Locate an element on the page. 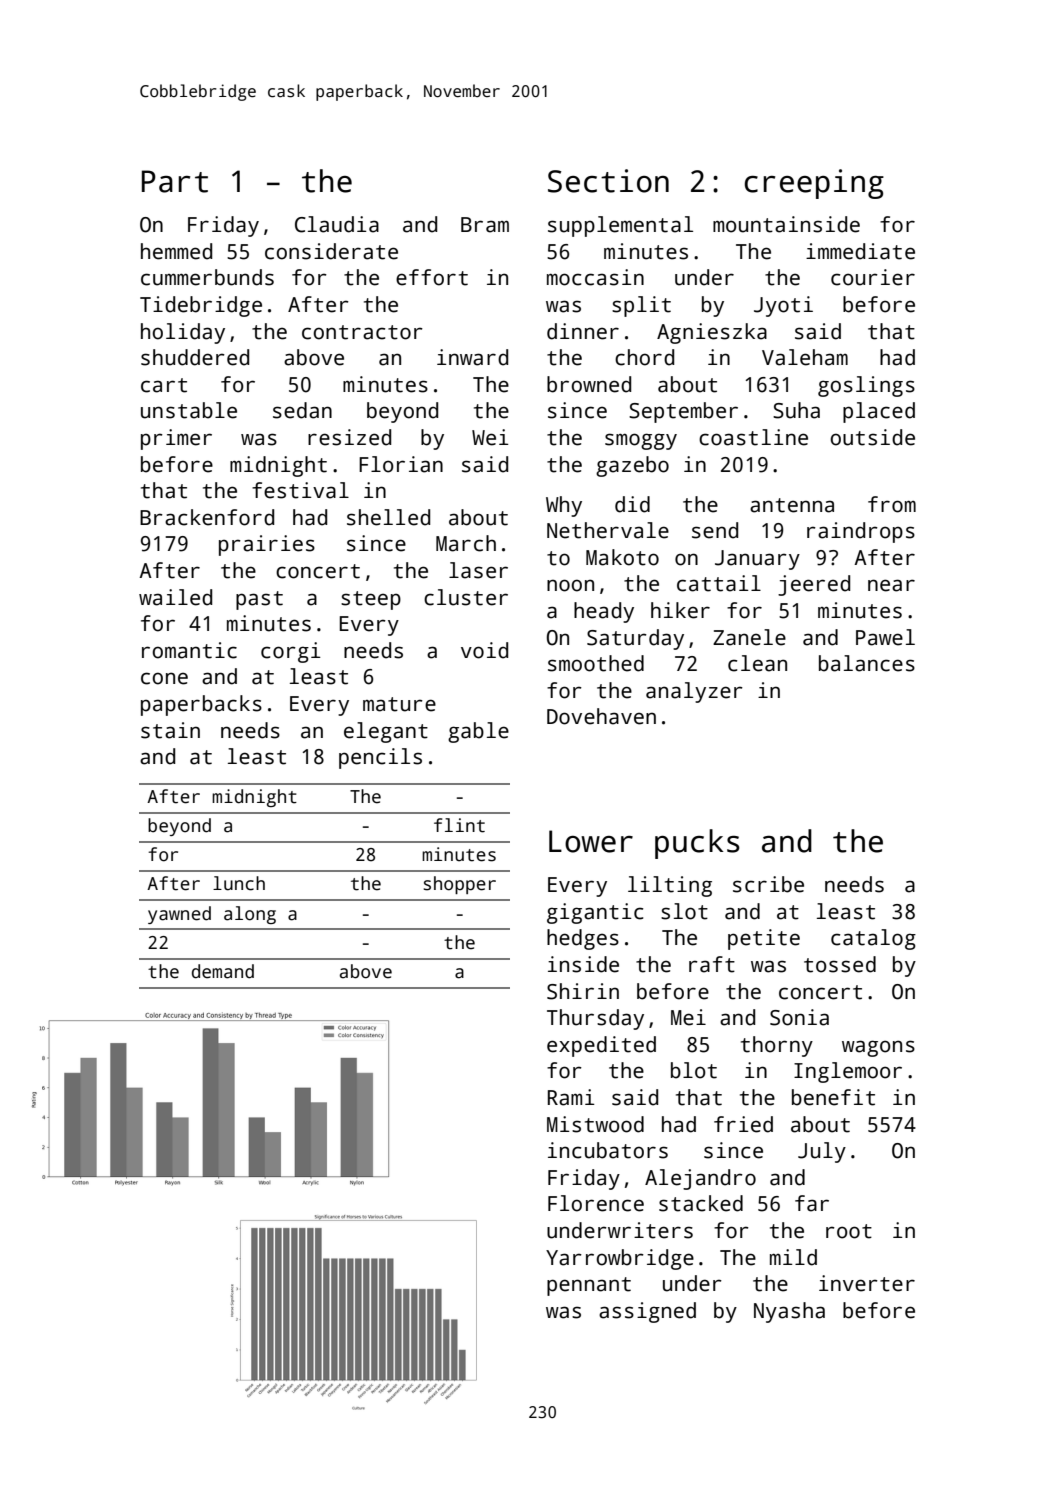  creeping is located at coordinates (814, 184).
